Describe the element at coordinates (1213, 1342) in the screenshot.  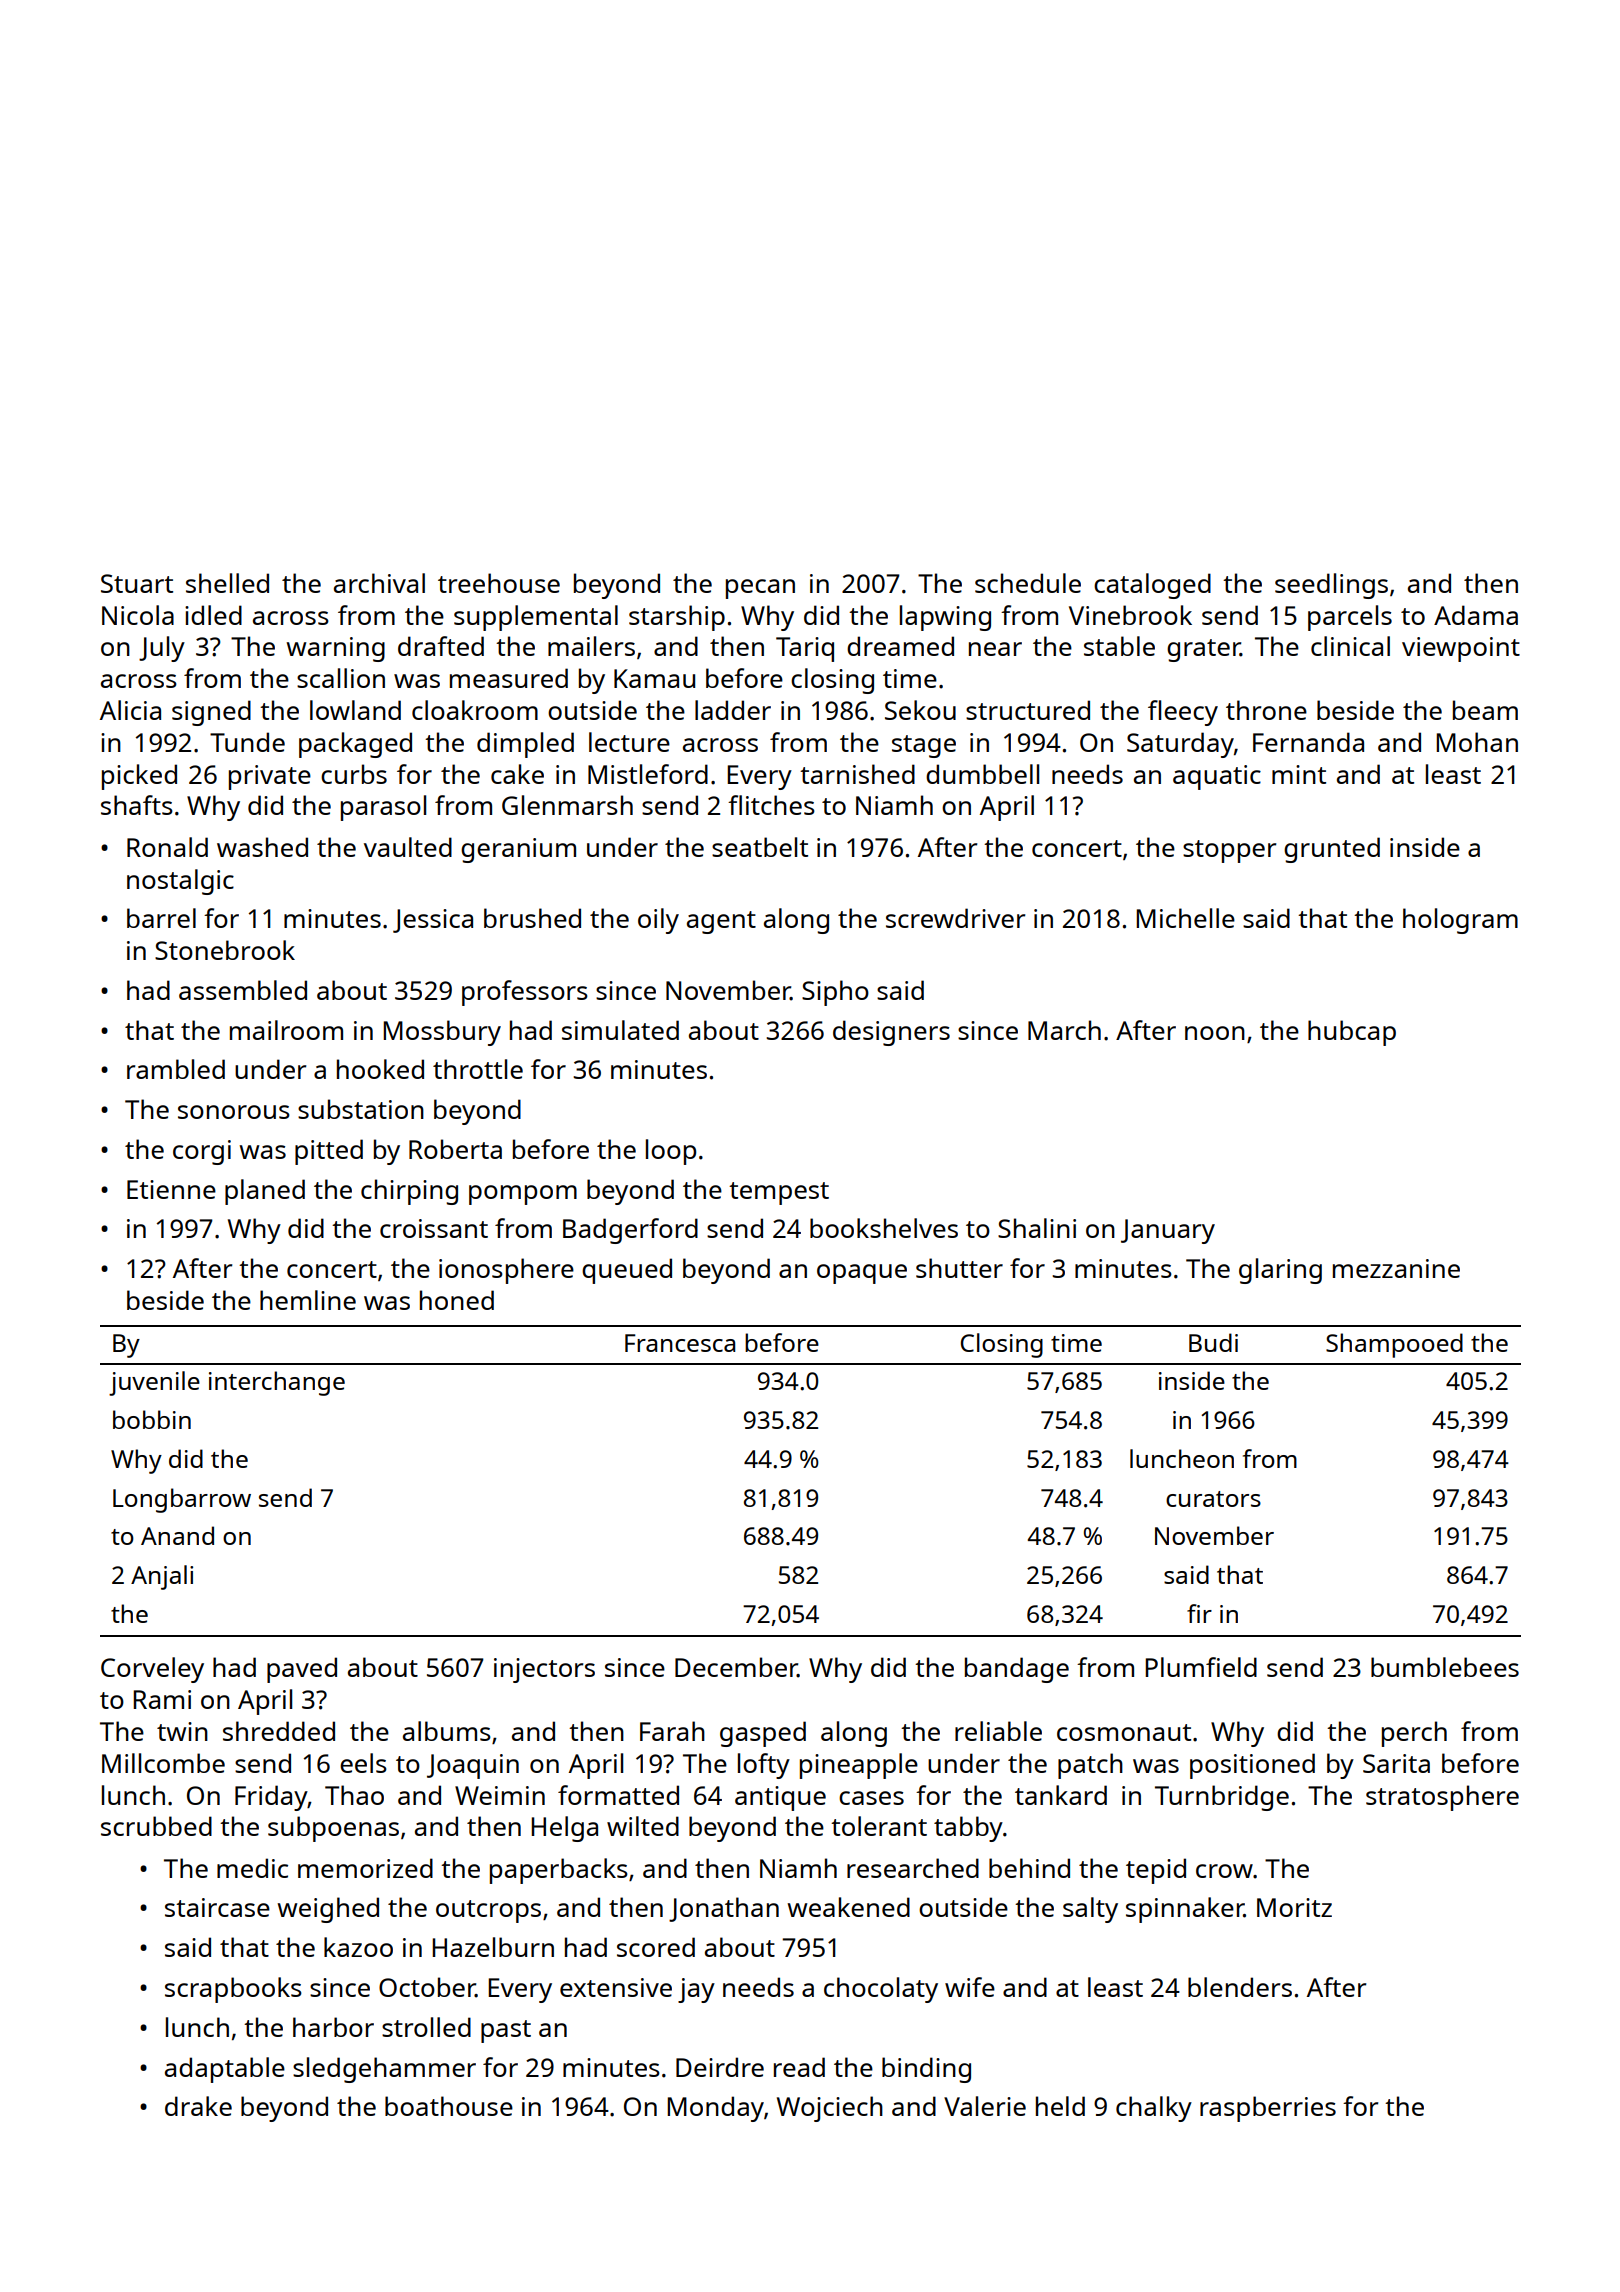
I see `Budi` at that location.
